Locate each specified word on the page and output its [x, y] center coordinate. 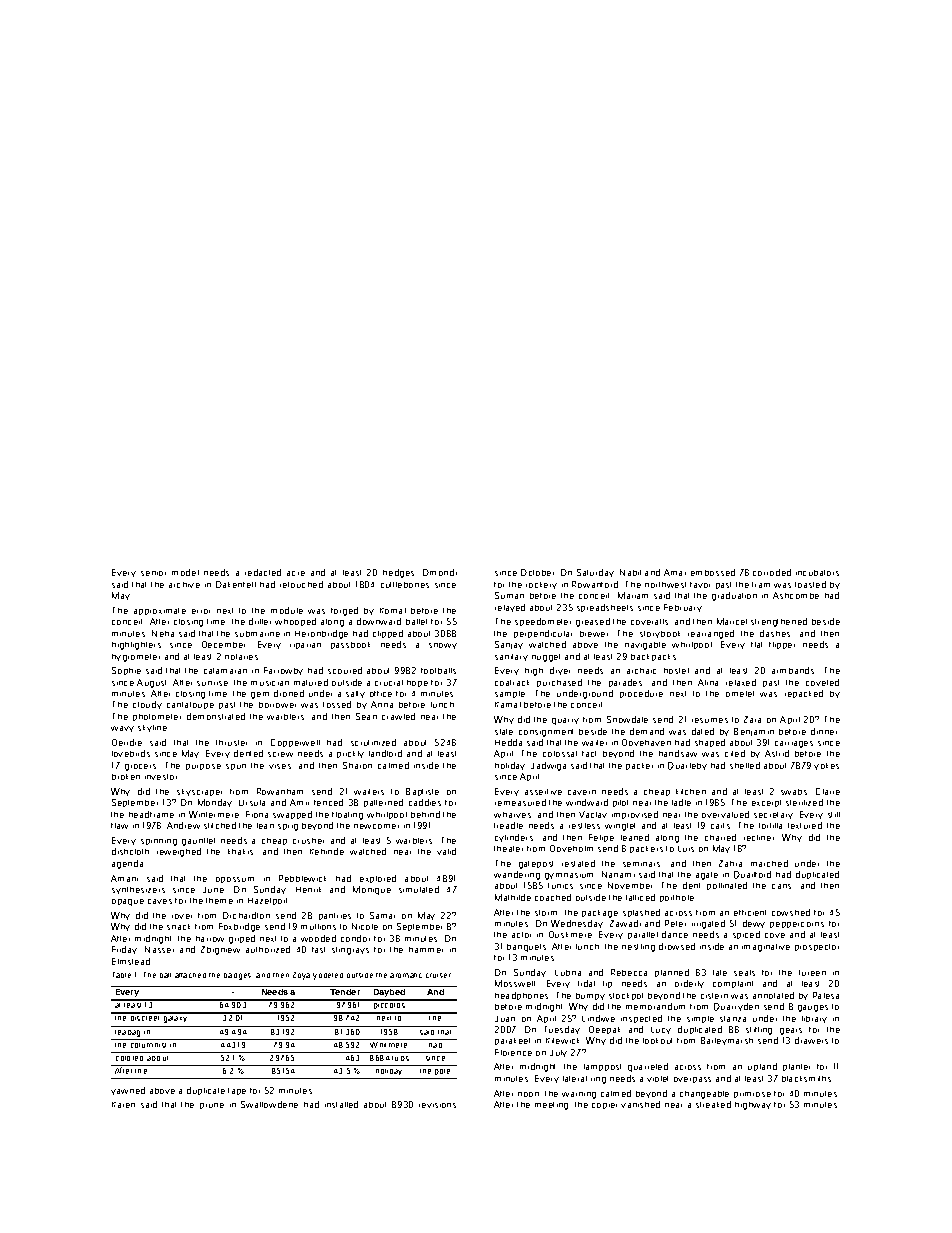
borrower [277, 705]
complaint [733, 984]
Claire [828, 791]
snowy [443, 646]
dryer [560, 671]
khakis [240, 852]
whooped [295, 622]
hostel [676, 671]
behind [425, 814]
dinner [824, 731]
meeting [551, 1106]
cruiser [438, 975]
